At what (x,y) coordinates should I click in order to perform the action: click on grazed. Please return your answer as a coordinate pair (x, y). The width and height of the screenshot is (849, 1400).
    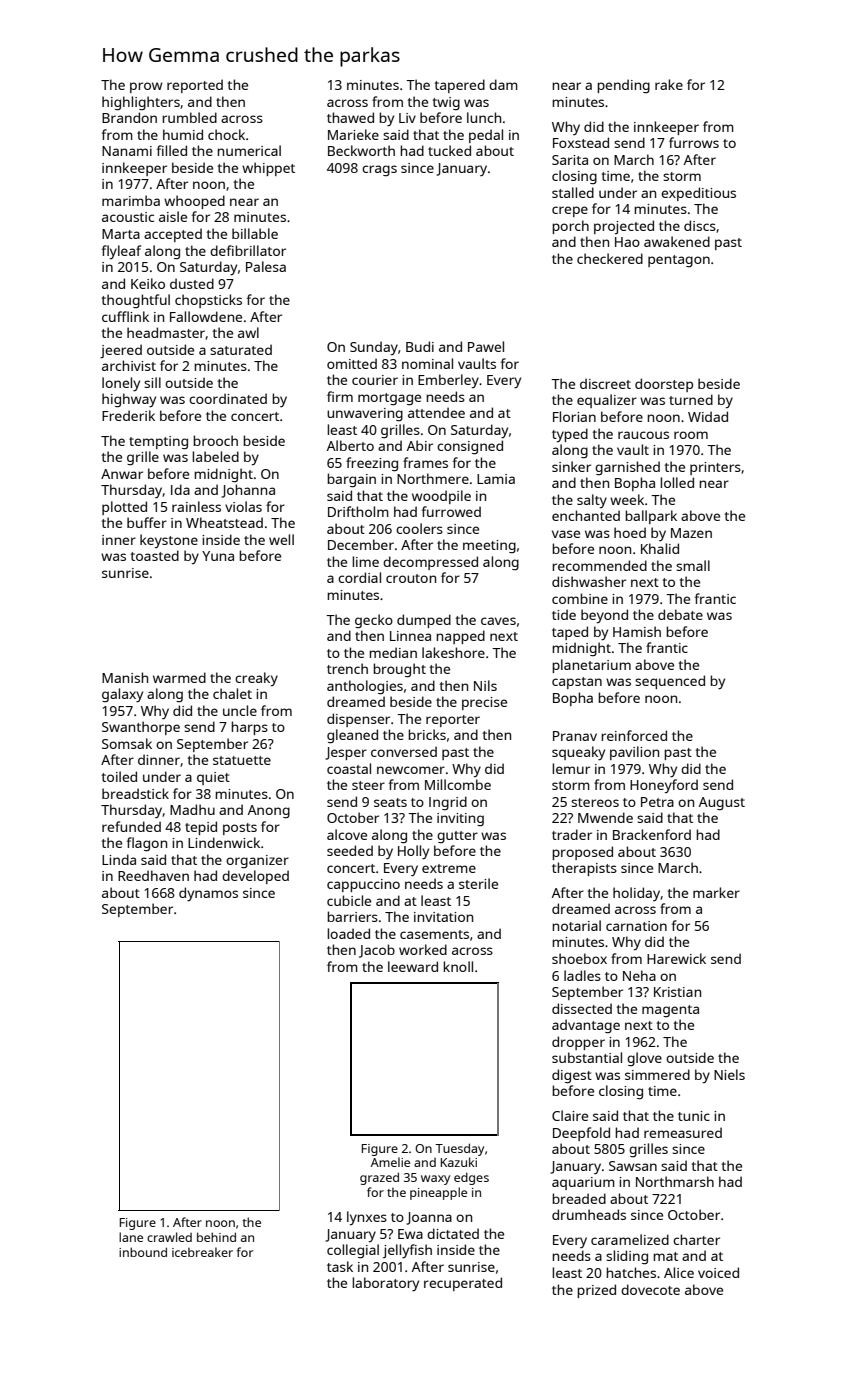
    Looking at the image, I should click on (379, 1178).
